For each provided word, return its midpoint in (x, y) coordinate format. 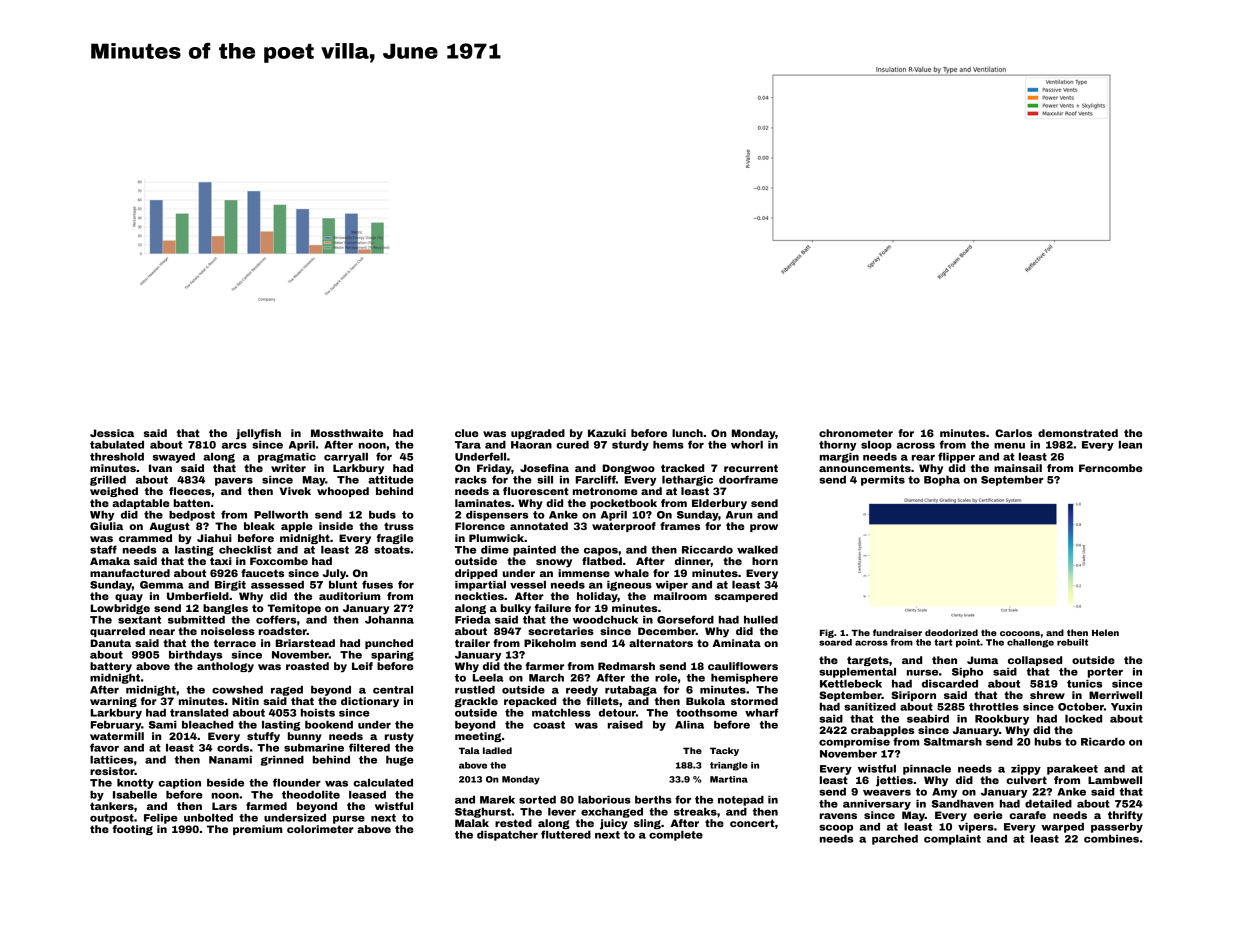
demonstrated (1078, 433)
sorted (537, 800)
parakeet (1072, 770)
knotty (135, 784)
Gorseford (685, 619)
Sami (163, 725)
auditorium (349, 596)
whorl (747, 445)
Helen (1105, 632)
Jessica (112, 433)
